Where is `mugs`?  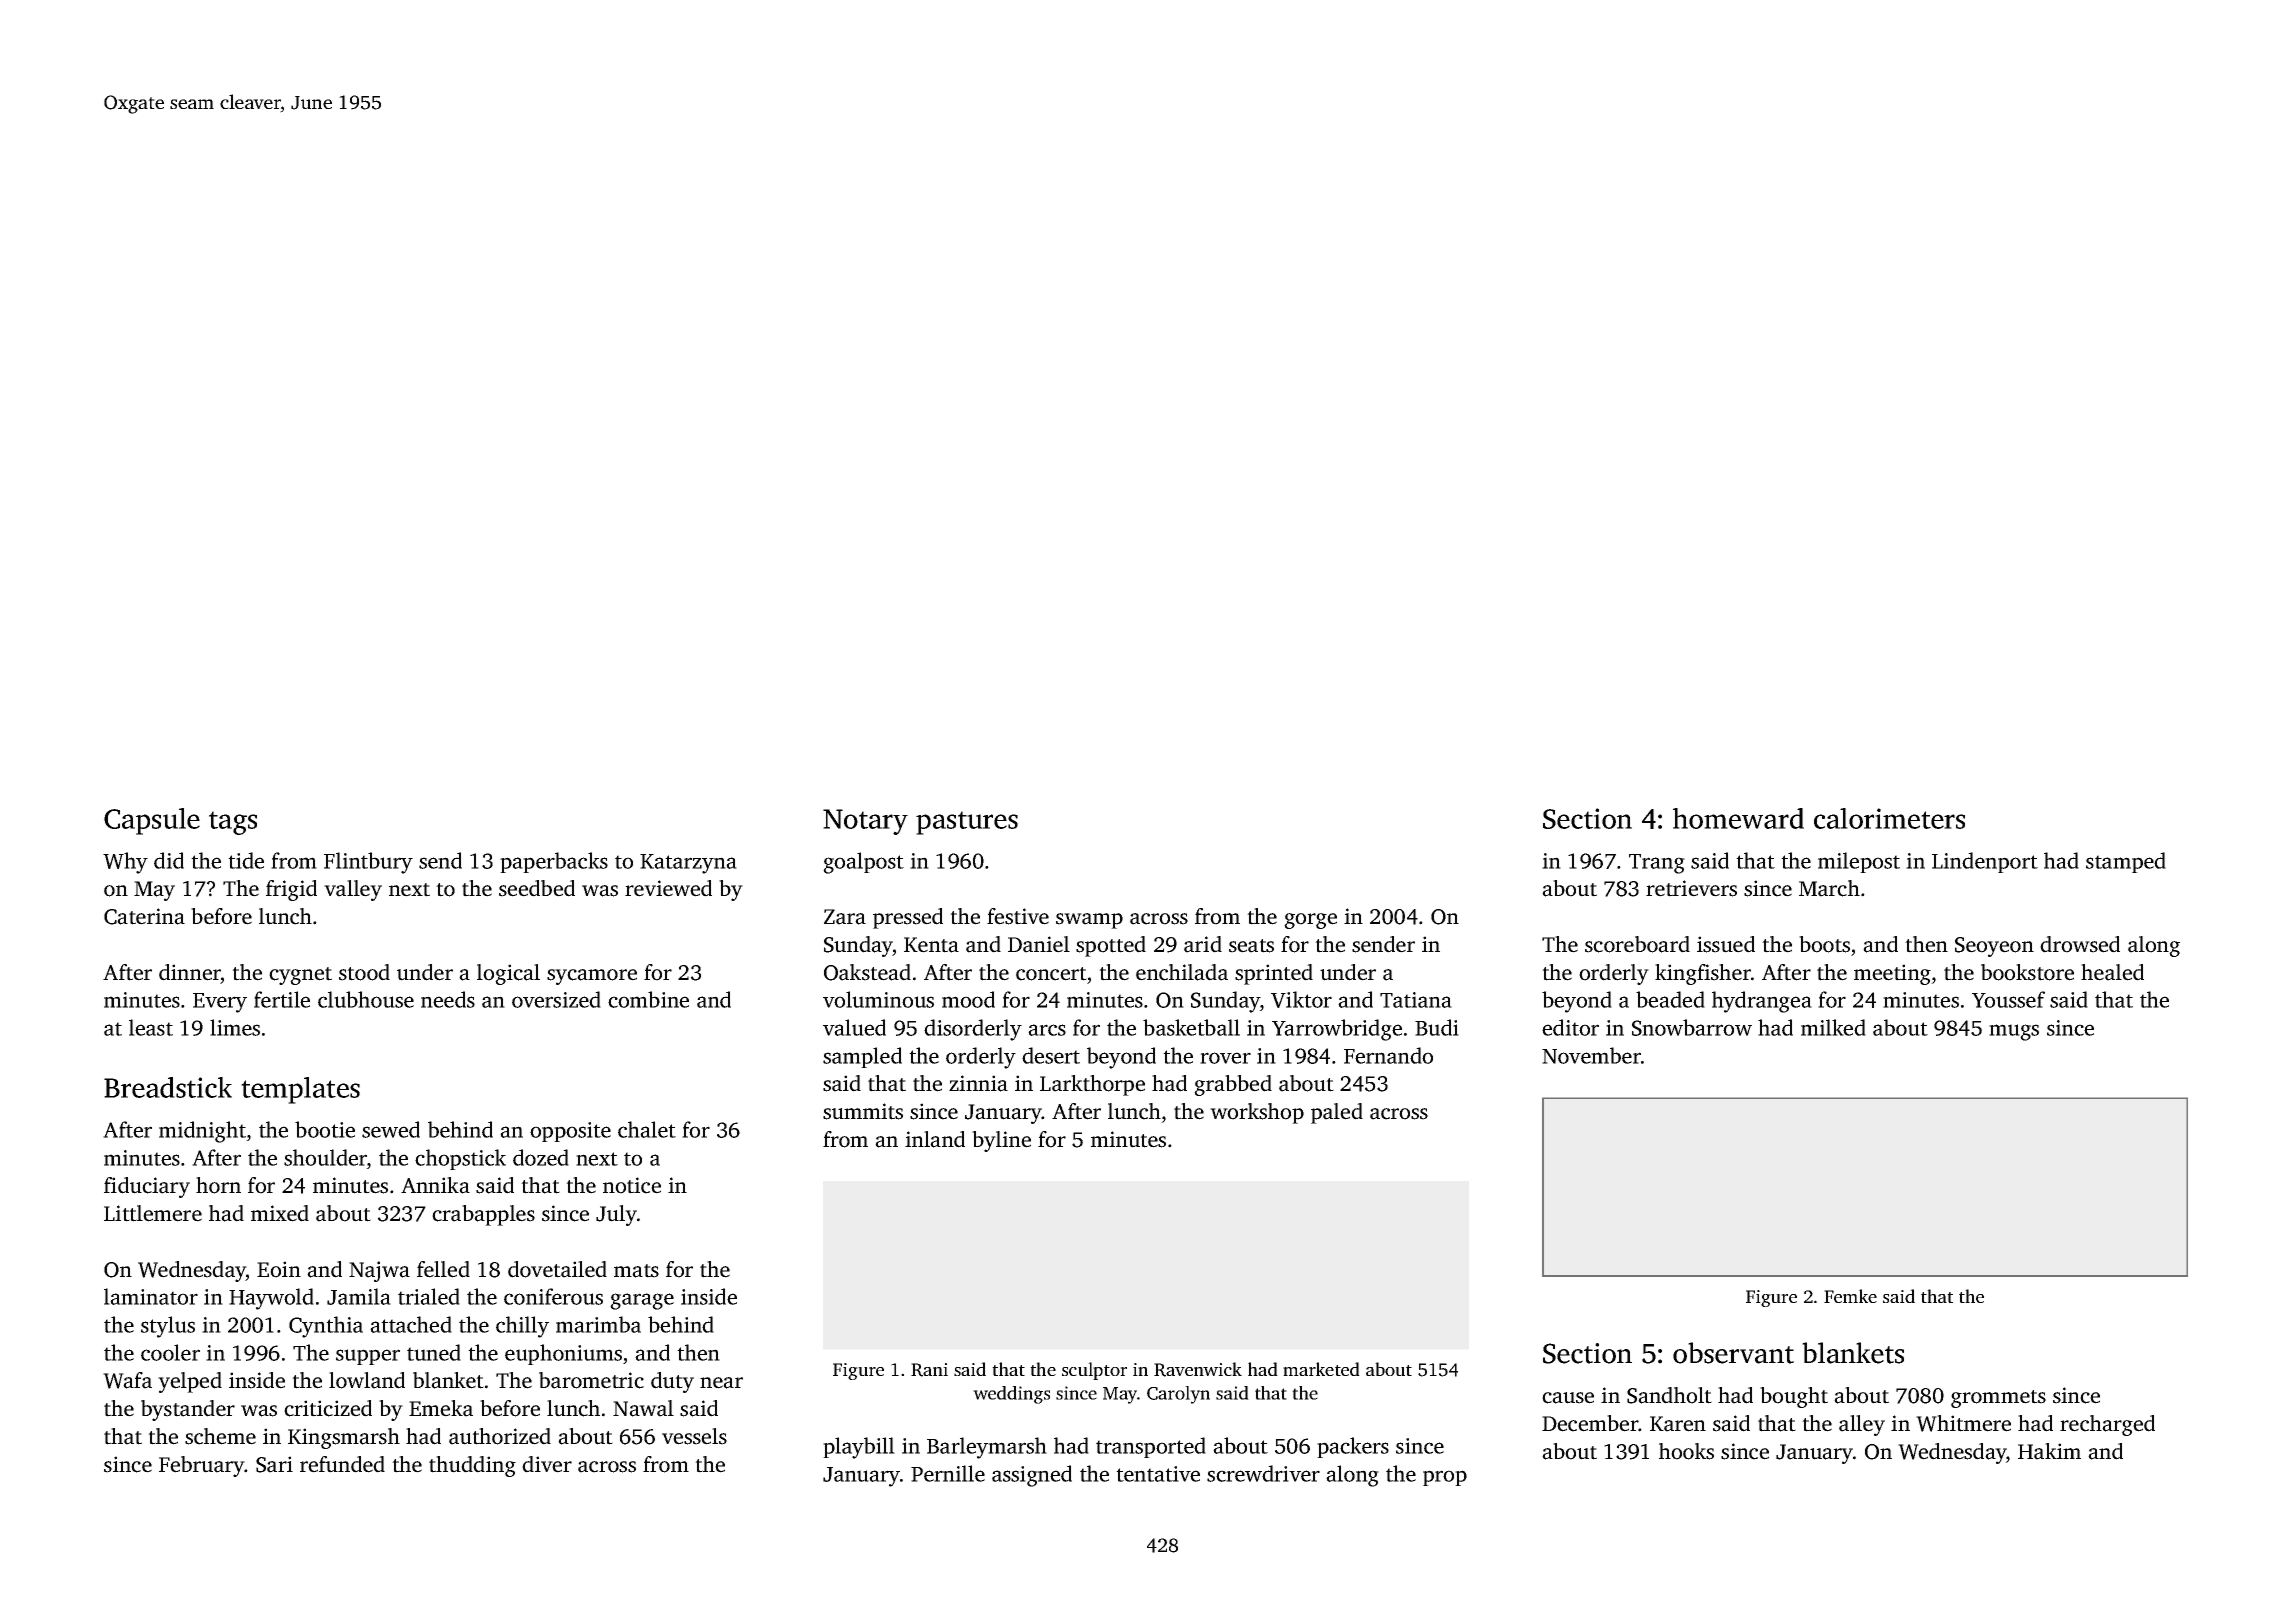 mugs is located at coordinates (2014, 1032).
